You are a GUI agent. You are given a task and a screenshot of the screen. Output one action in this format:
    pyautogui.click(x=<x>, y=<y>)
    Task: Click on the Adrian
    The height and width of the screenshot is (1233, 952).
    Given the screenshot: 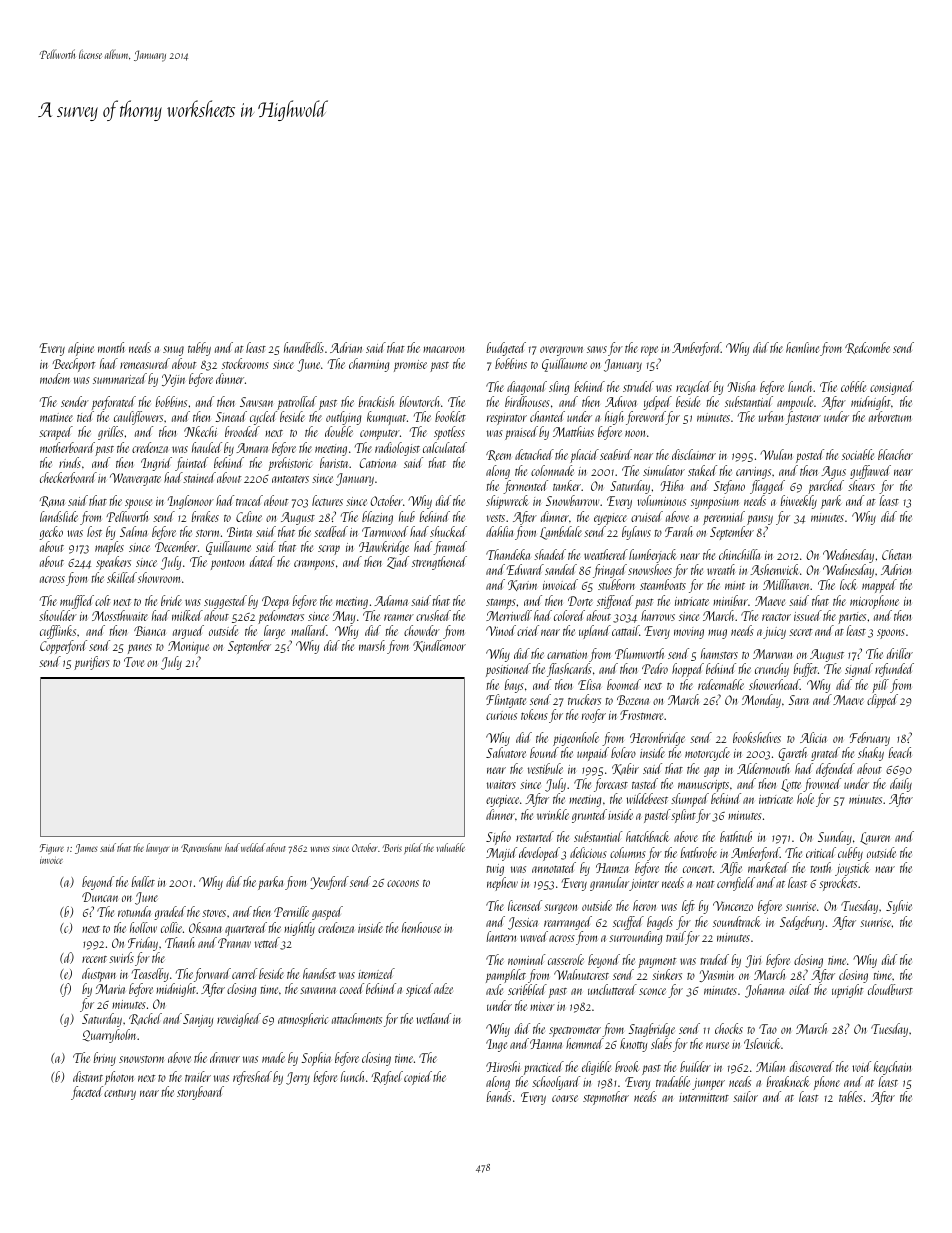 What is the action you would take?
    pyautogui.click(x=346, y=347)
